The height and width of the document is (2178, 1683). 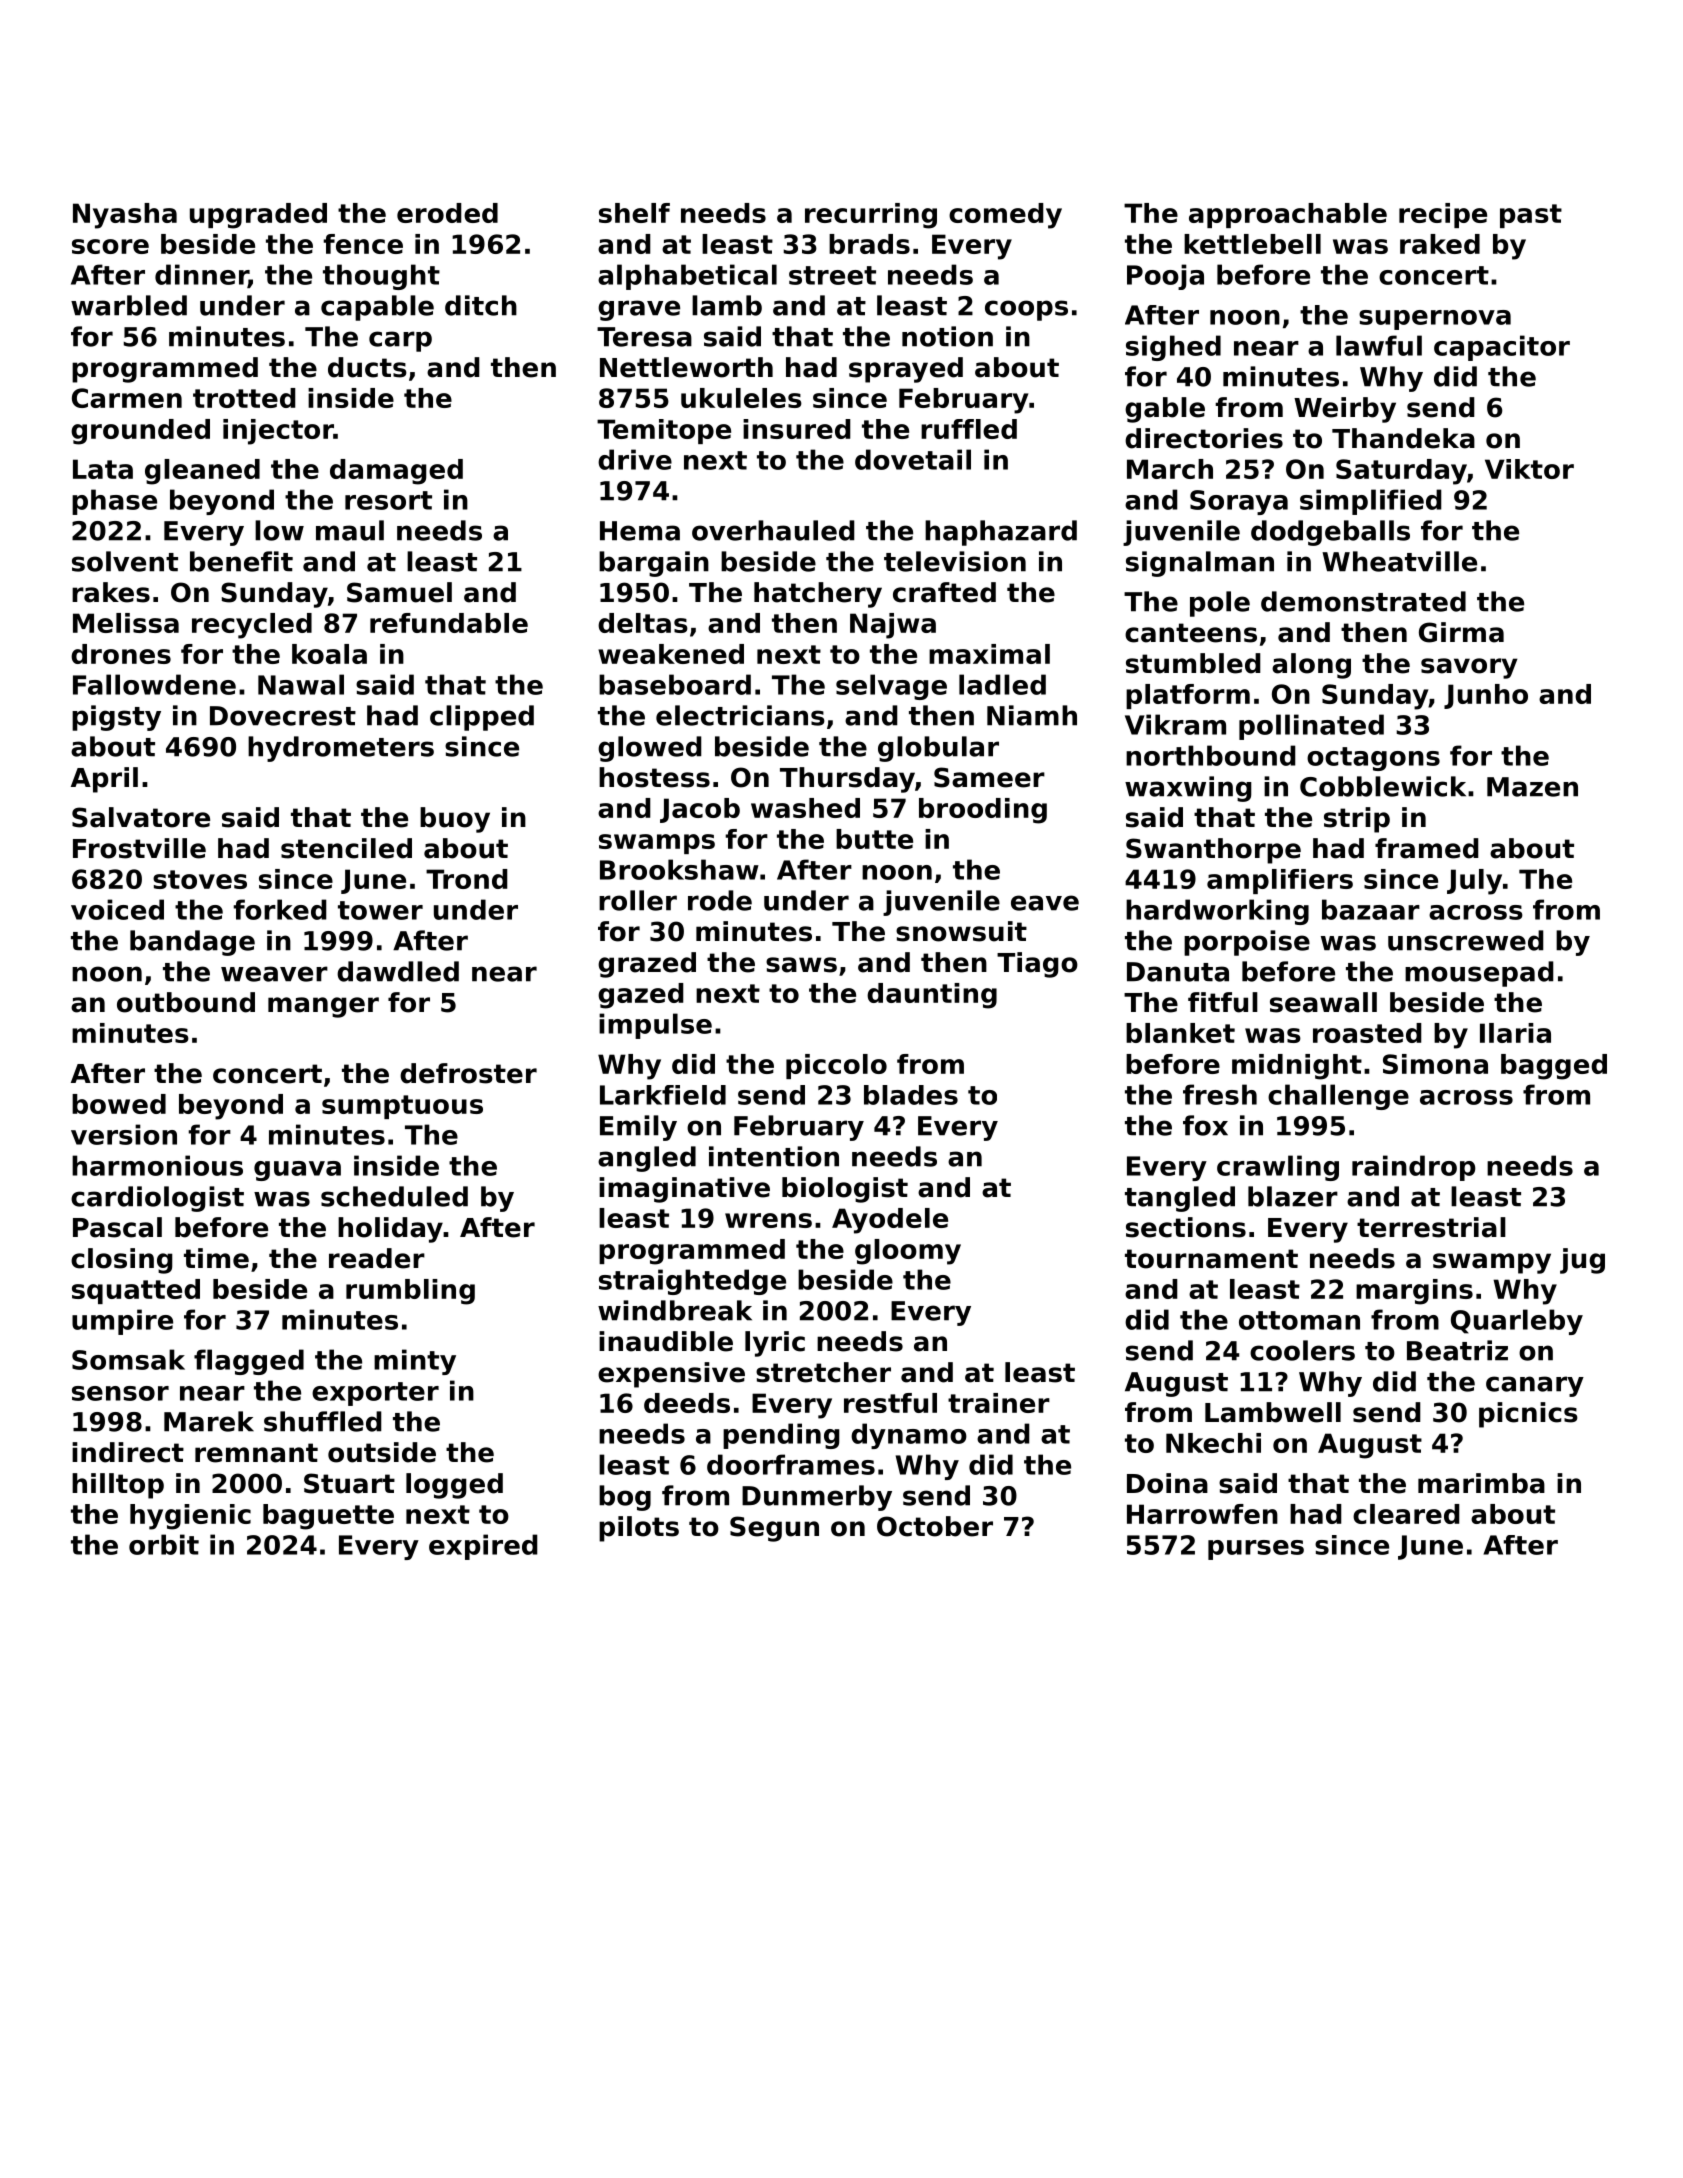 What do you see at coordinates (687, 277) in the document?
I see `alphabetical` at bounding box center [687, 277].
